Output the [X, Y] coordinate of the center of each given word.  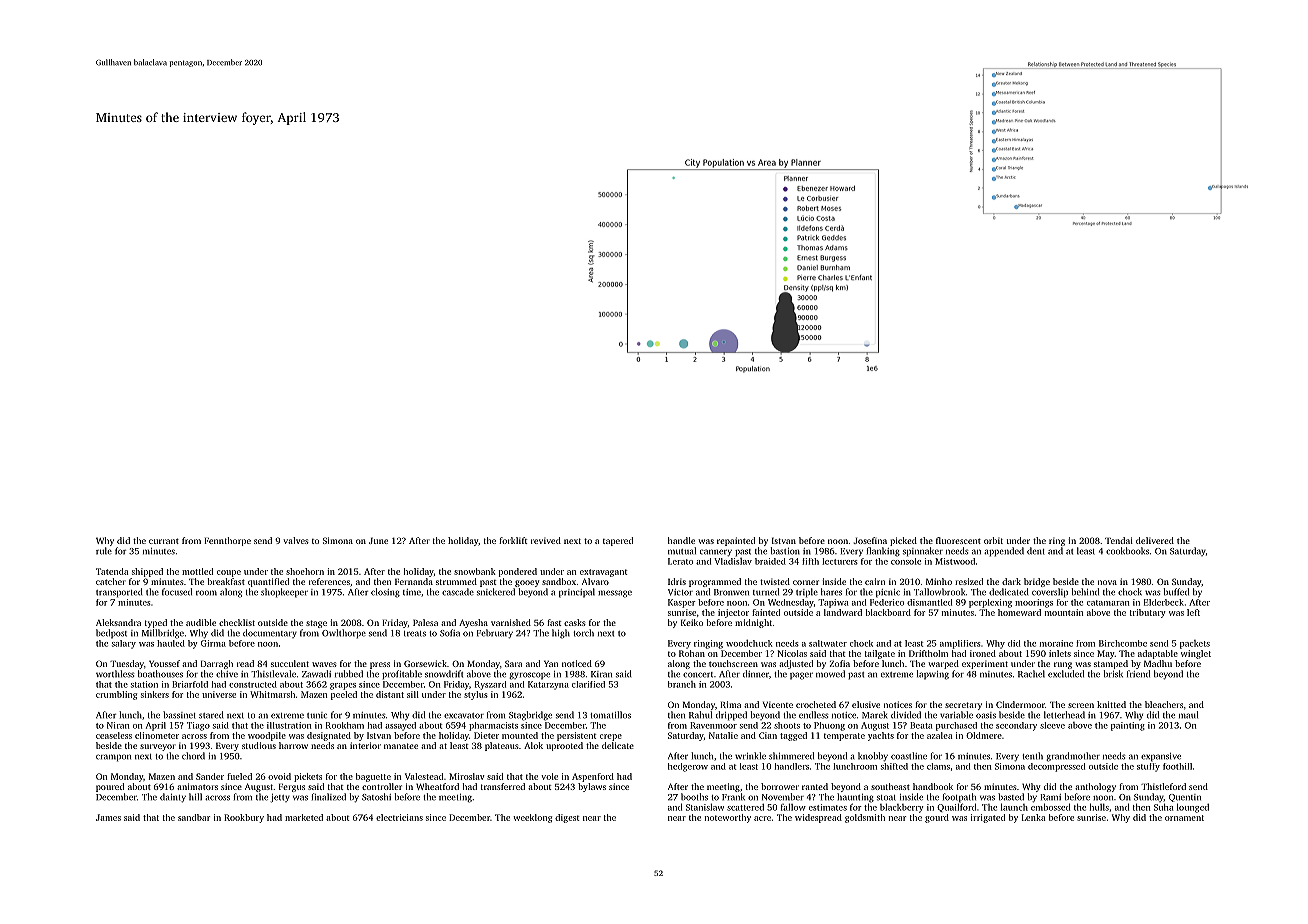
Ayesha [473, 623]
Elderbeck [1164, 602]
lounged [1193, 808]
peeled [344, 695]
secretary [963, 706]
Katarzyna [548, 685]
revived [546, 540]
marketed [304, 817]
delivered [1155, 540]
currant [164, 541]
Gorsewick [425, 663]
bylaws [592, 787]
